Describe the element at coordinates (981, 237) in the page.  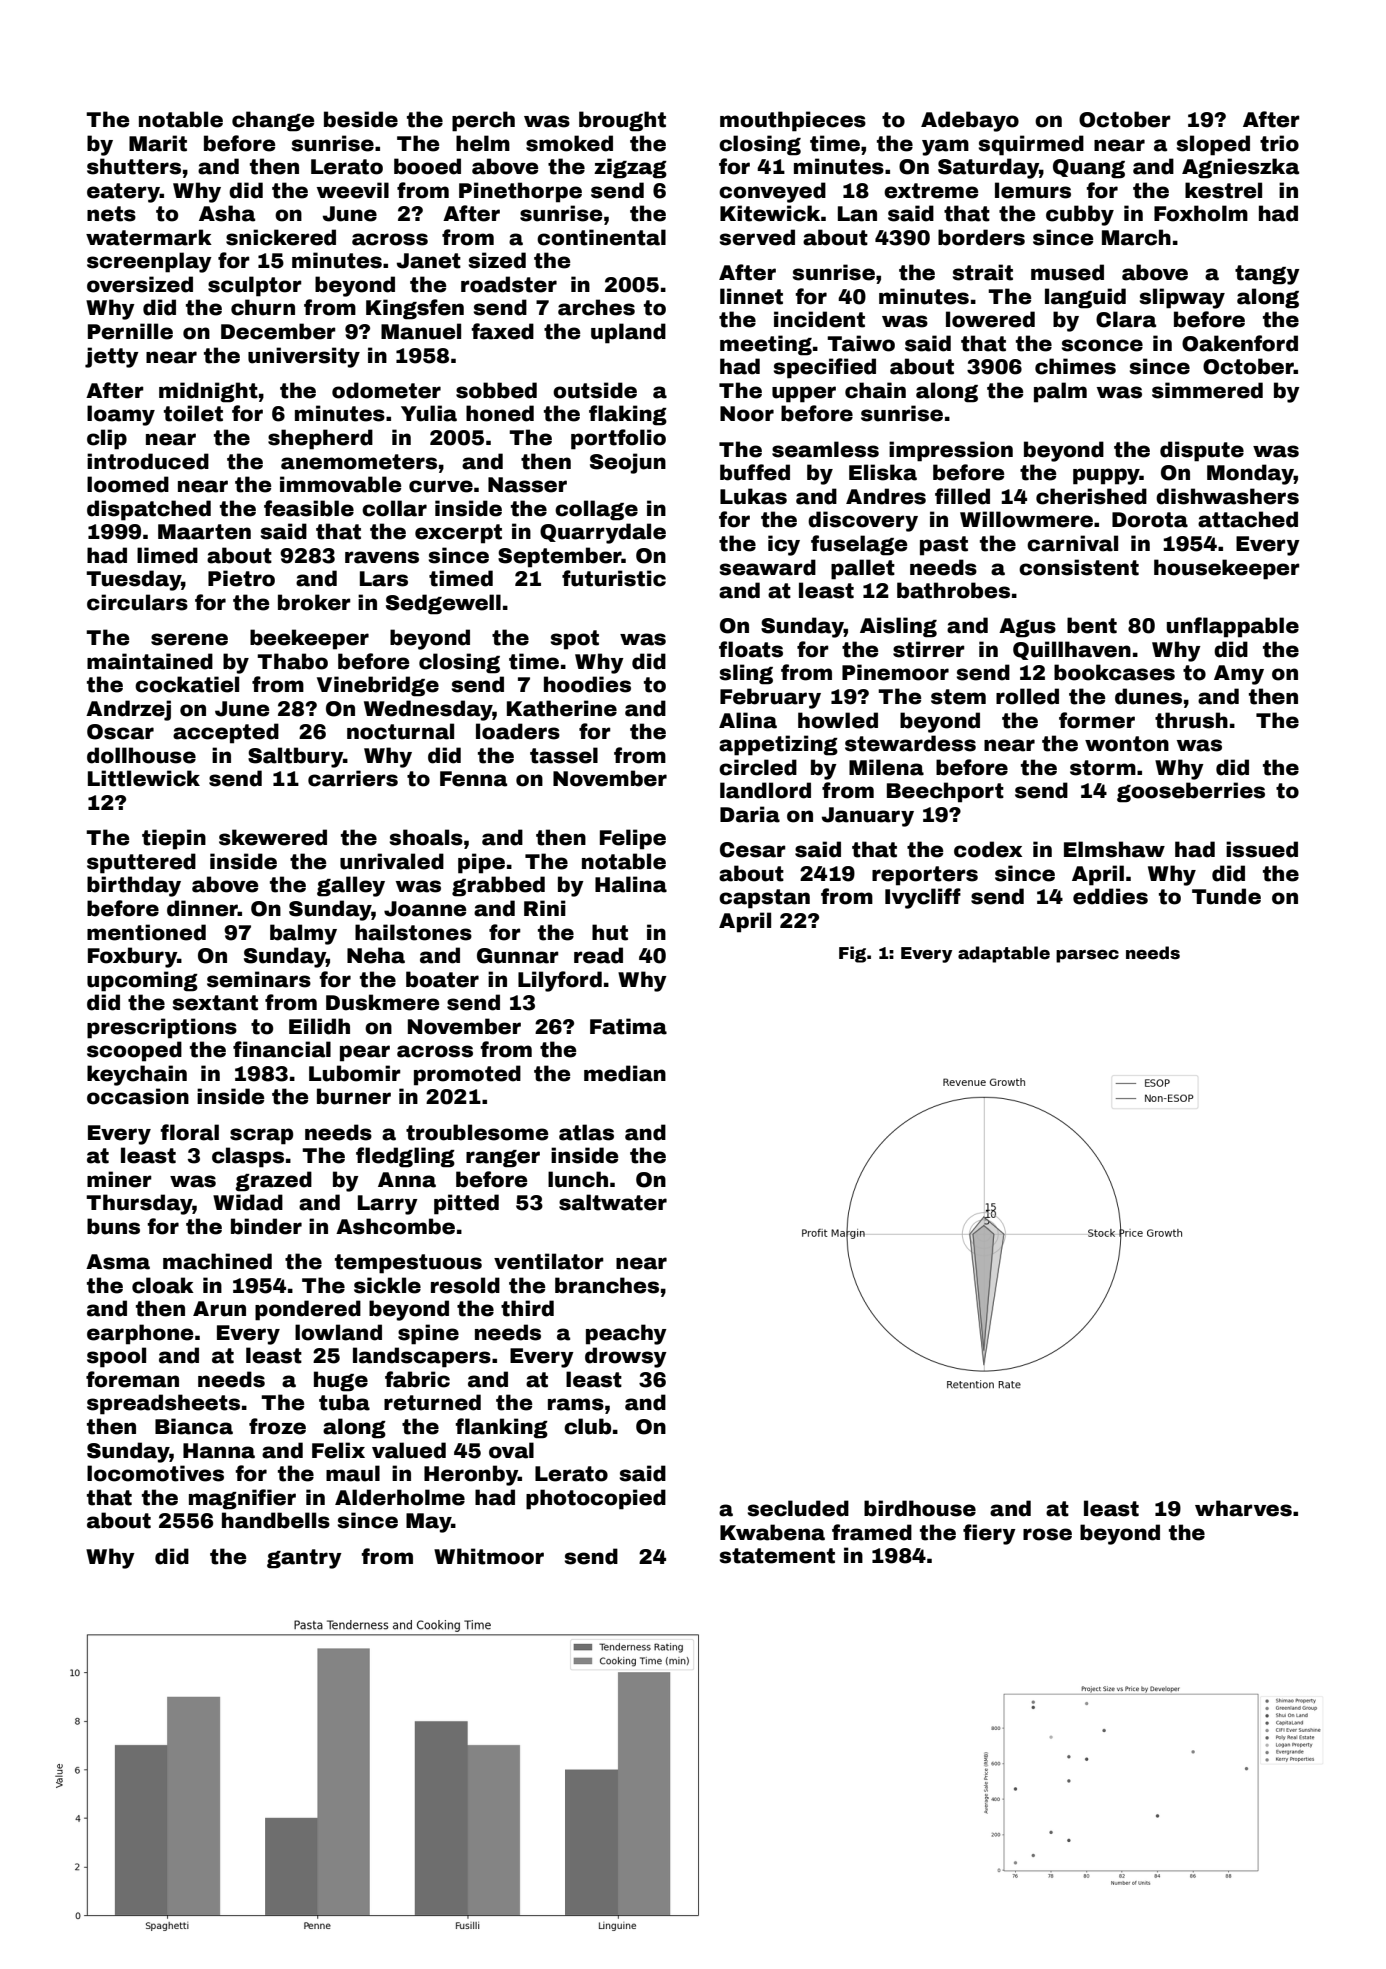
I see `borders` at that location.
